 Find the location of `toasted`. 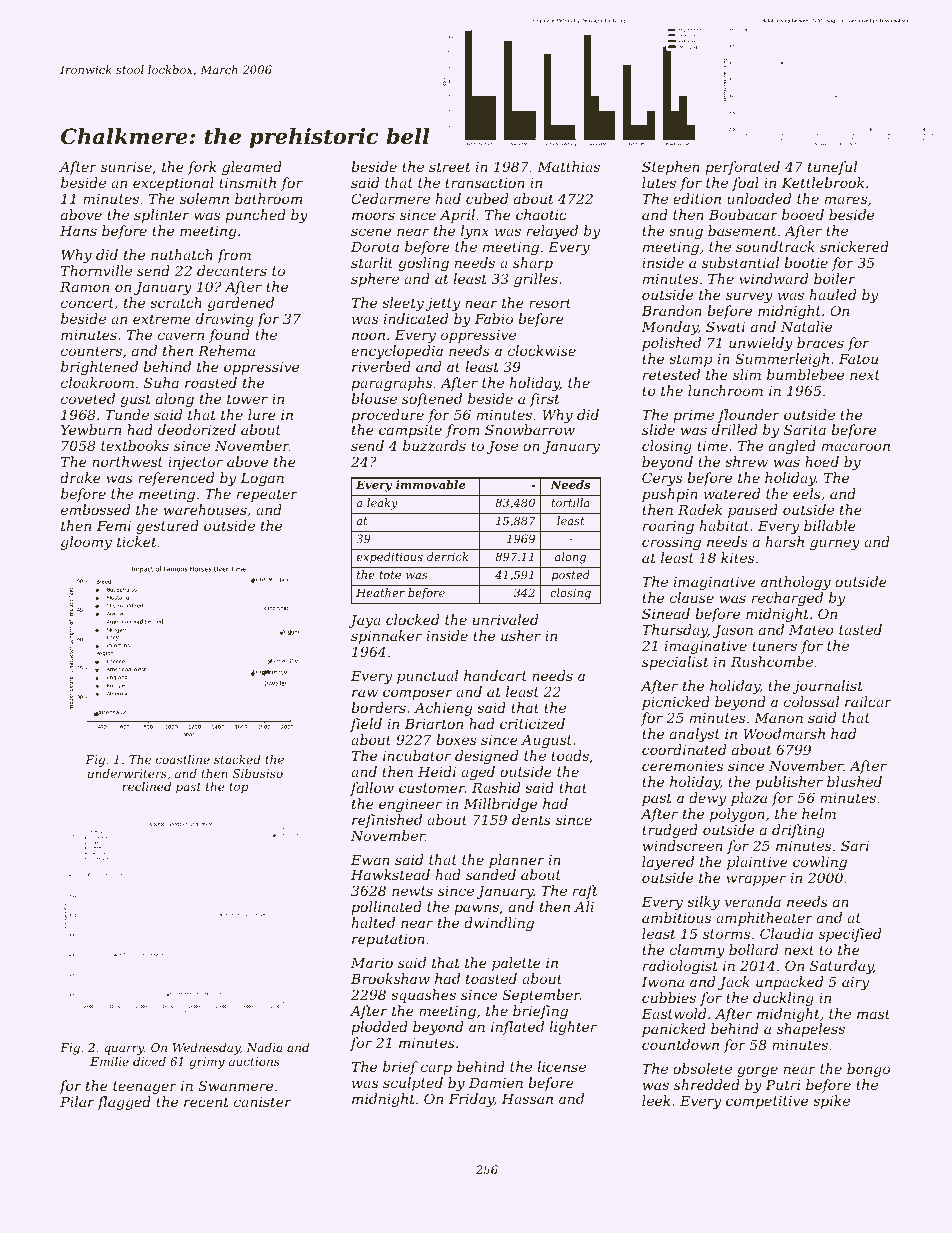

toasted is located at coordinates (491, 978).
